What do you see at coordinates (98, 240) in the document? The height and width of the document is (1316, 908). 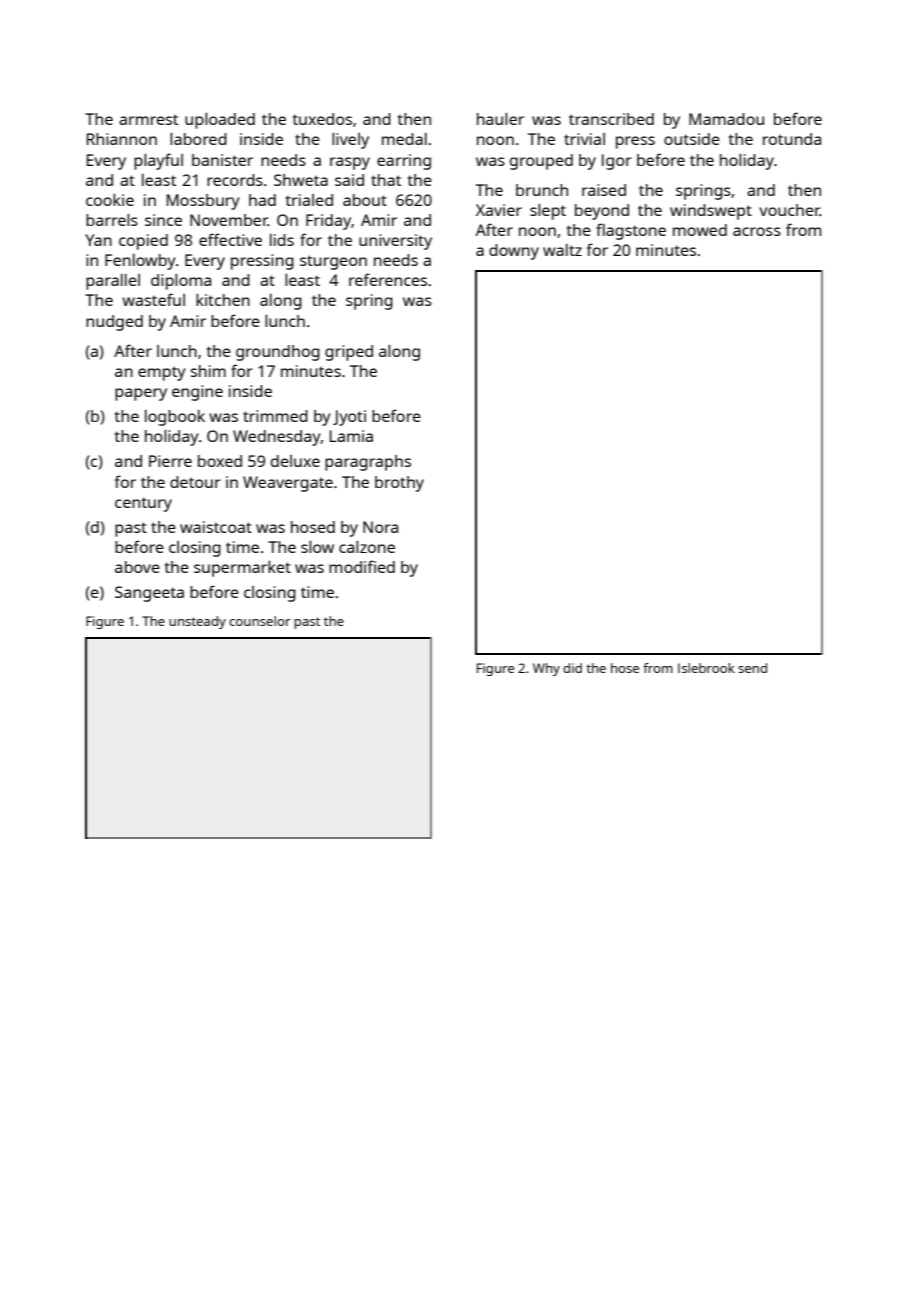 I see `Yan` at bounding box center [98, 240].
